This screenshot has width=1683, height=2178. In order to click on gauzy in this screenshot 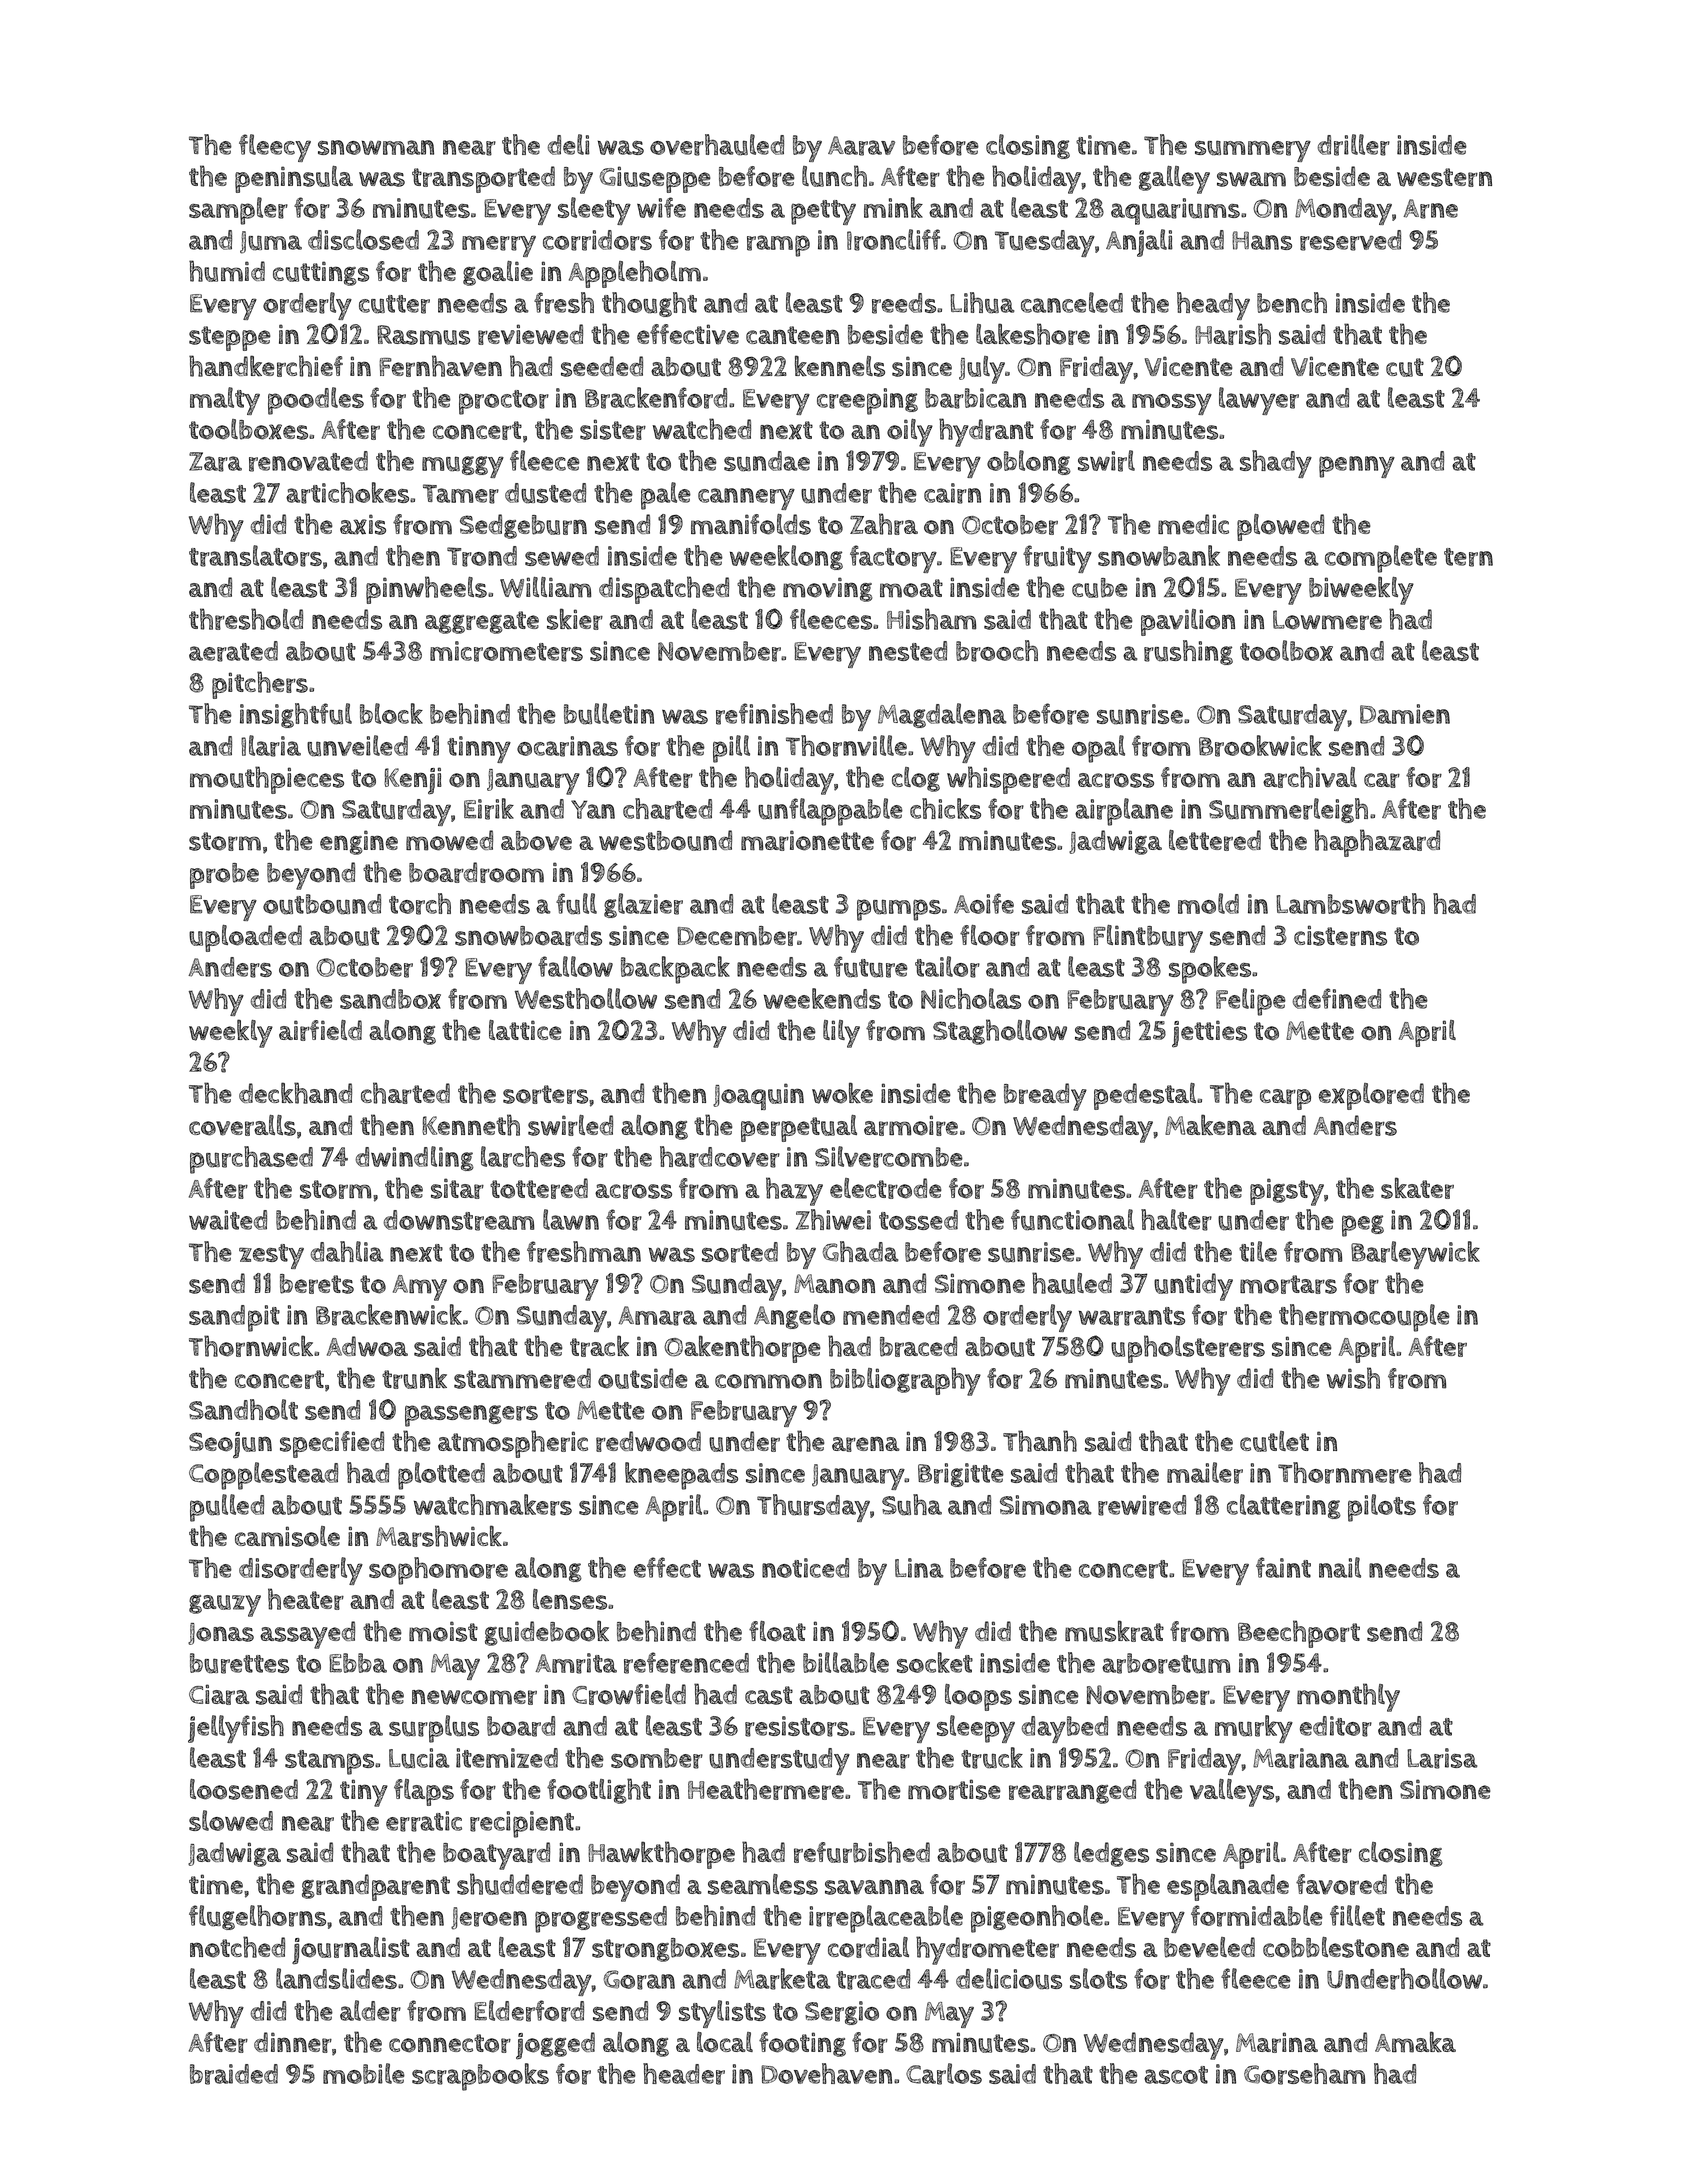, I will do `click(225, 1606)`.
